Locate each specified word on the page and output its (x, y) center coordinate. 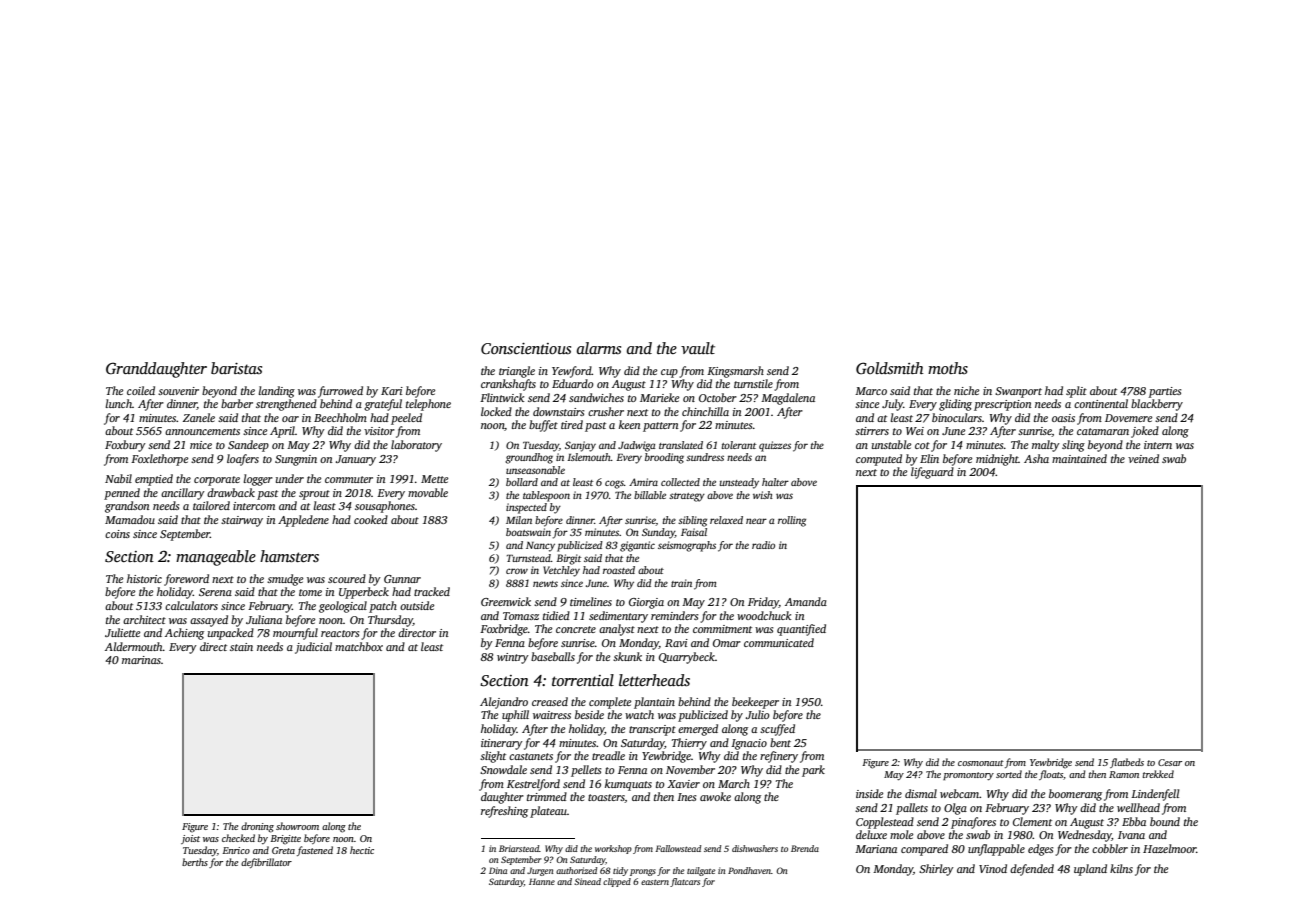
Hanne (542, 881)
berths (195, 862)
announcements (202, 431)
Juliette (122, 632)
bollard (522, 482)
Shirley (936, 870)
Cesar (1170, 762)
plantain (654, 703)
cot (922, 445)
